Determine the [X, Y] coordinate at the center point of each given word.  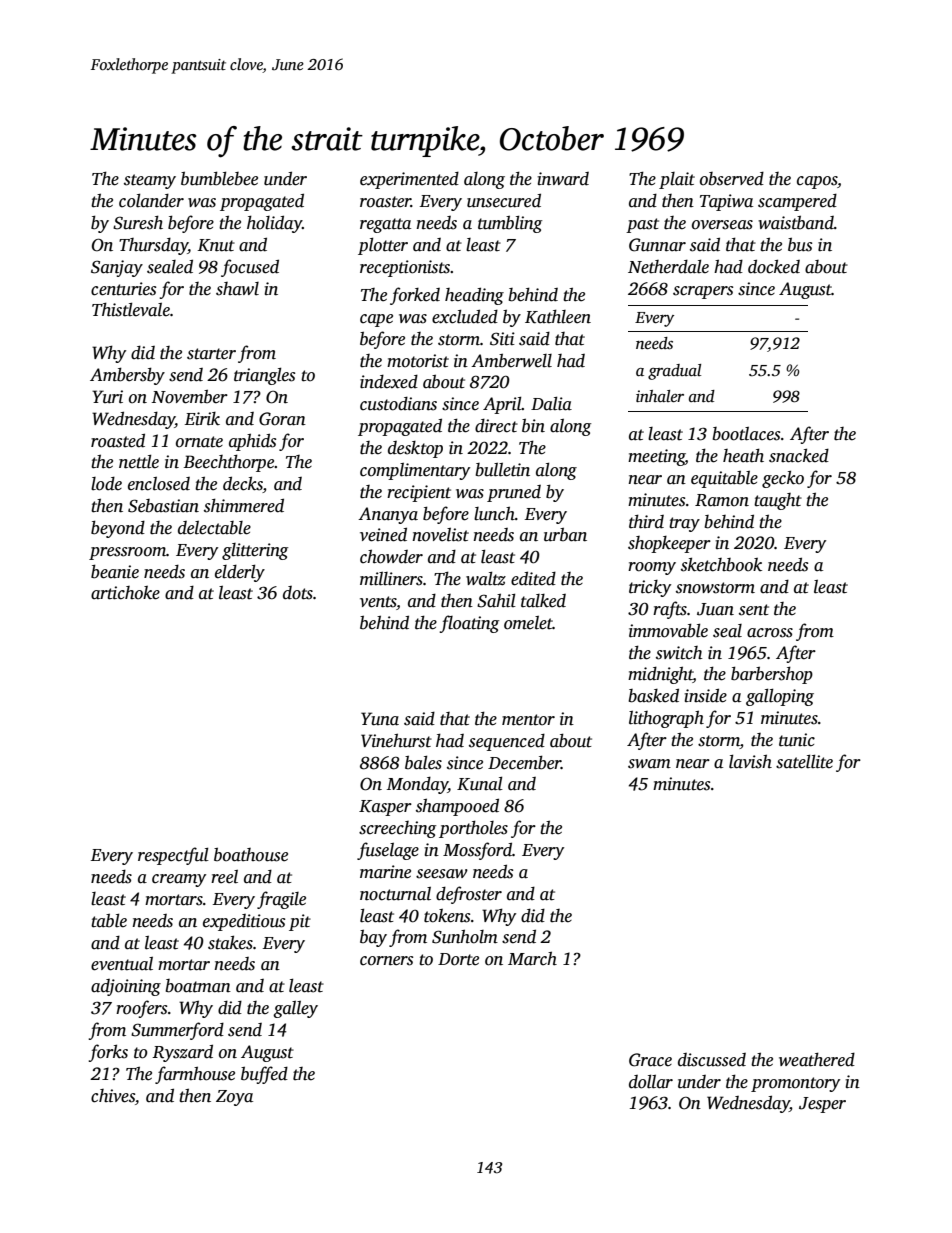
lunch [494, 513]
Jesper [822, 1105]
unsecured [504, 200]
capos [817, 182]
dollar [651, 1081]
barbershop [772, 675]
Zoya [234, 1098]
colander [151, 200]
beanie [115, 571]
